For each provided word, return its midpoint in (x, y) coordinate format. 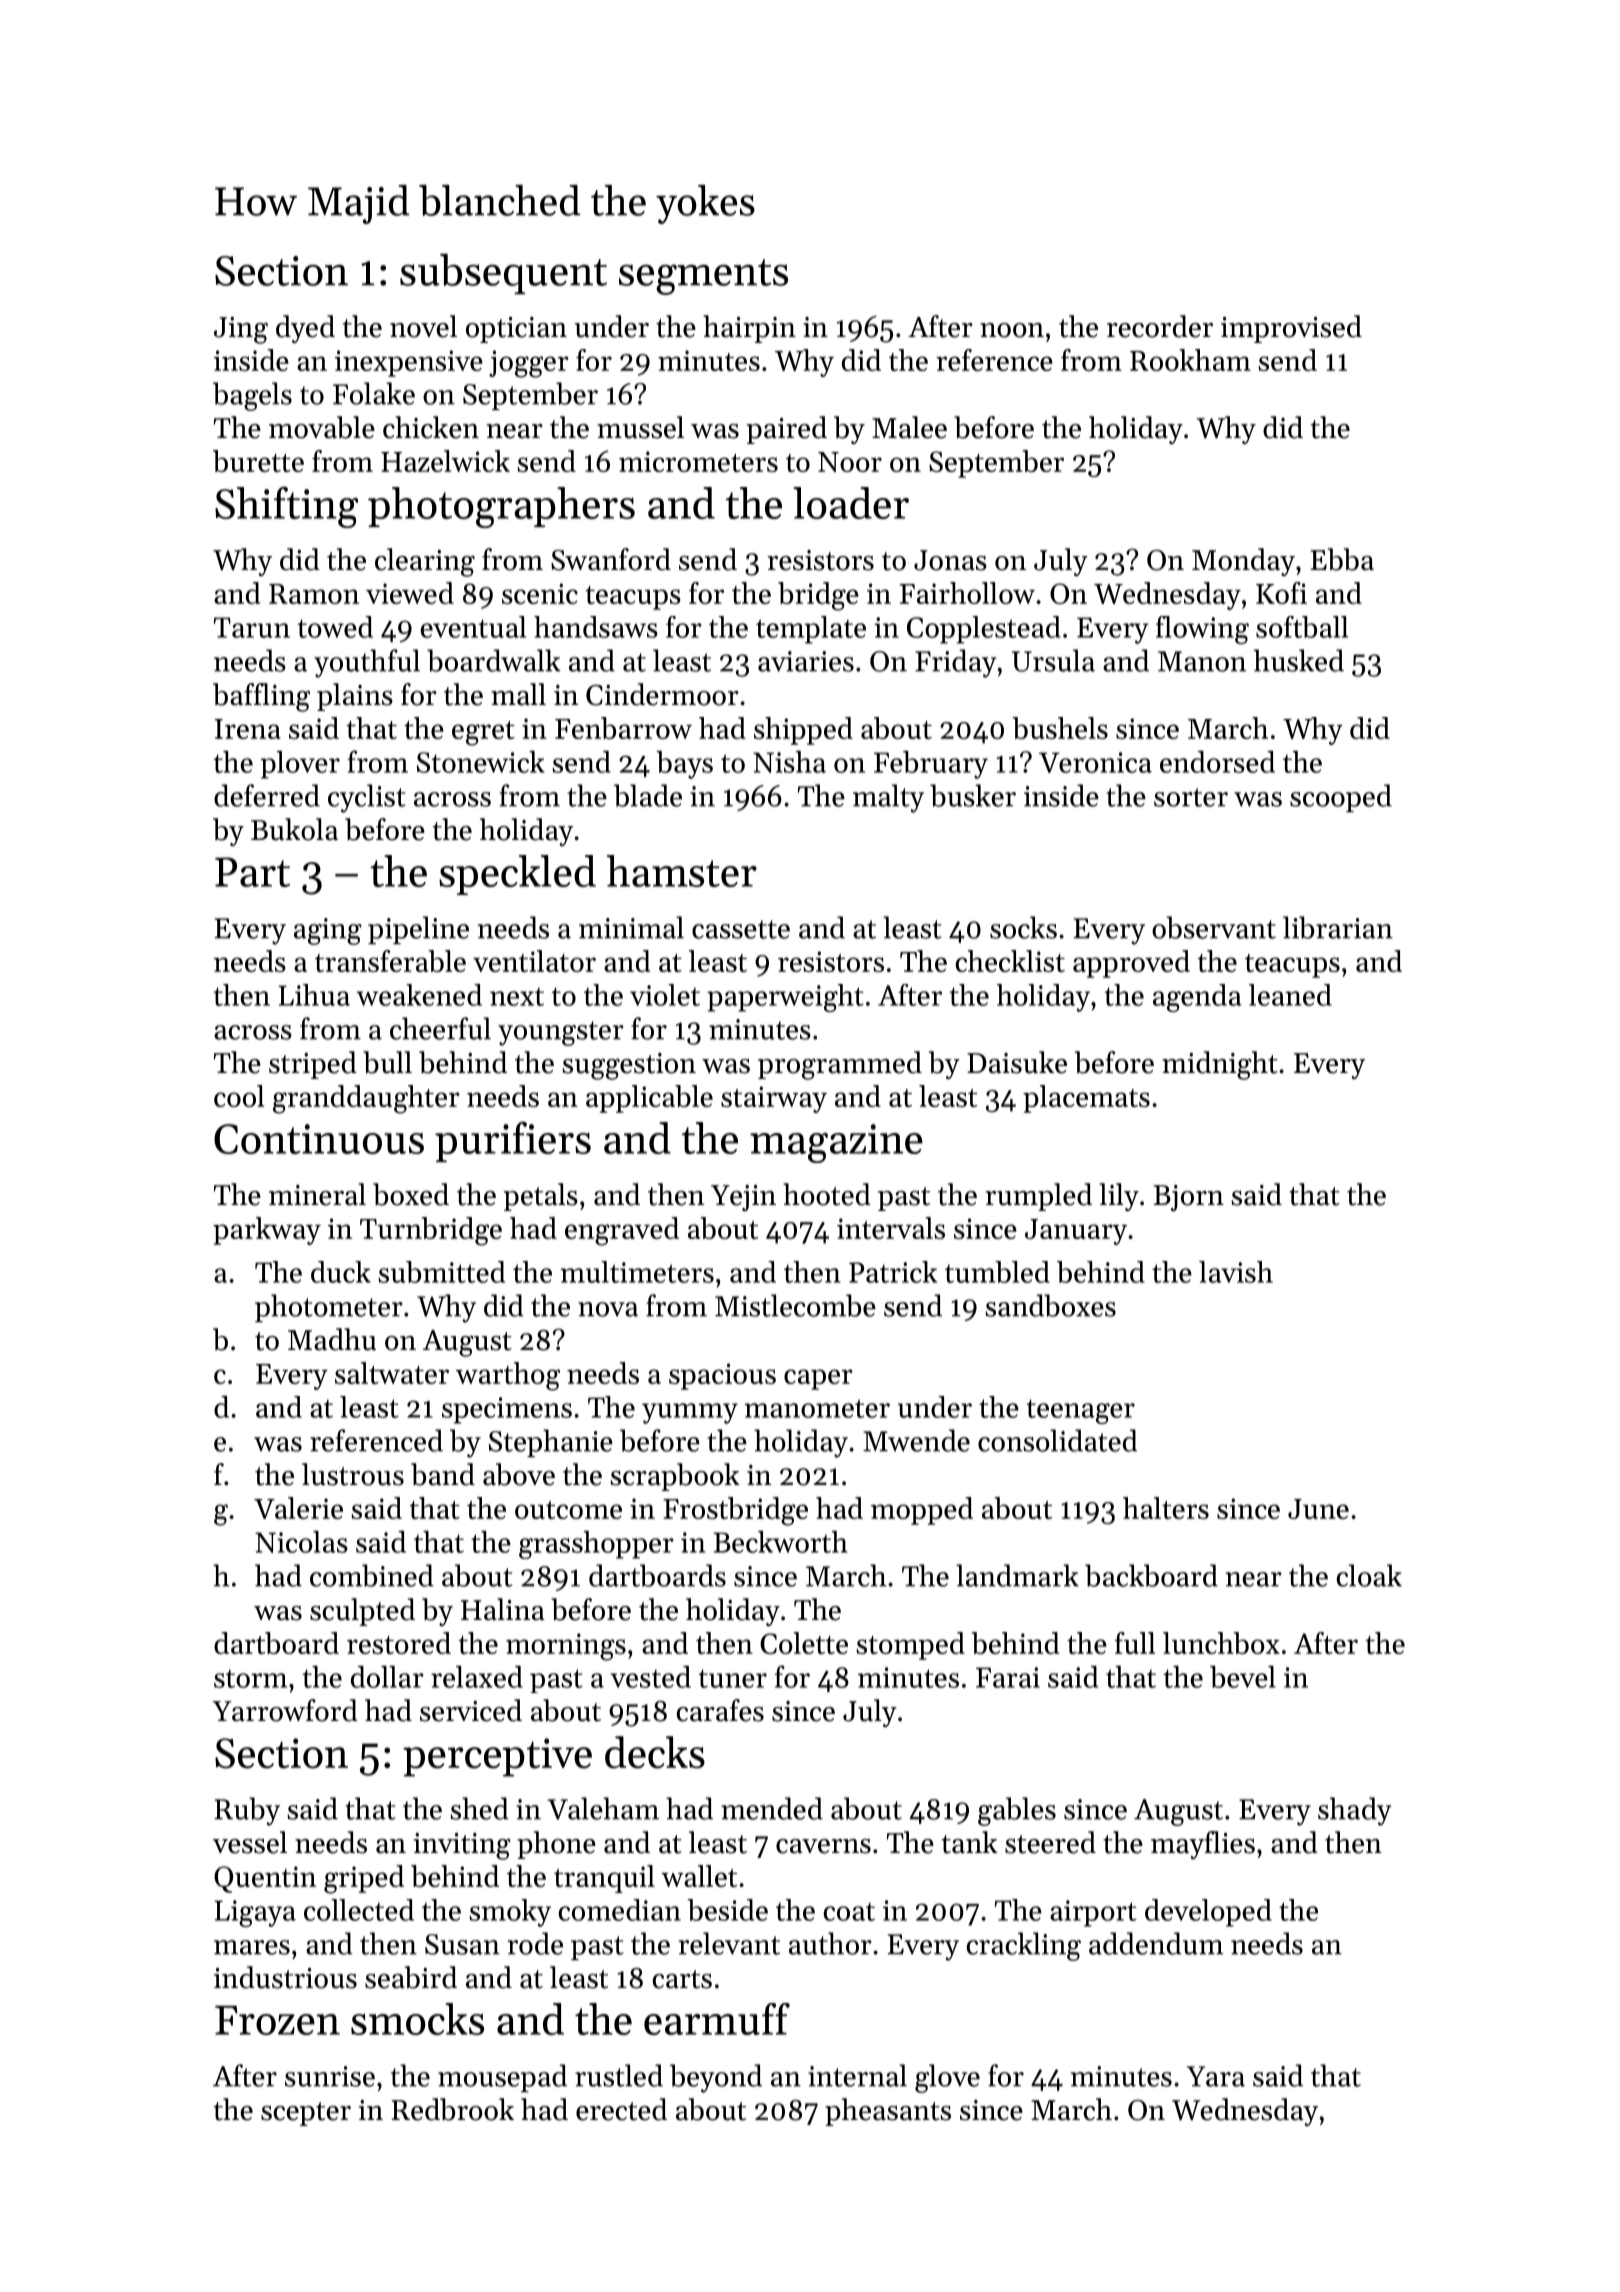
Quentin (265, 1879)
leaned (1290, 995)
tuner (733, 1678)
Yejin (743, 1198)
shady (1354, 1811)
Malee (909, 427)
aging (328, 931)
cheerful (440, 1028)
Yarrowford (285, 1710)
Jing (241, 330)
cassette (741, 929)
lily (1119, 1197)
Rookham (1190, 360)
